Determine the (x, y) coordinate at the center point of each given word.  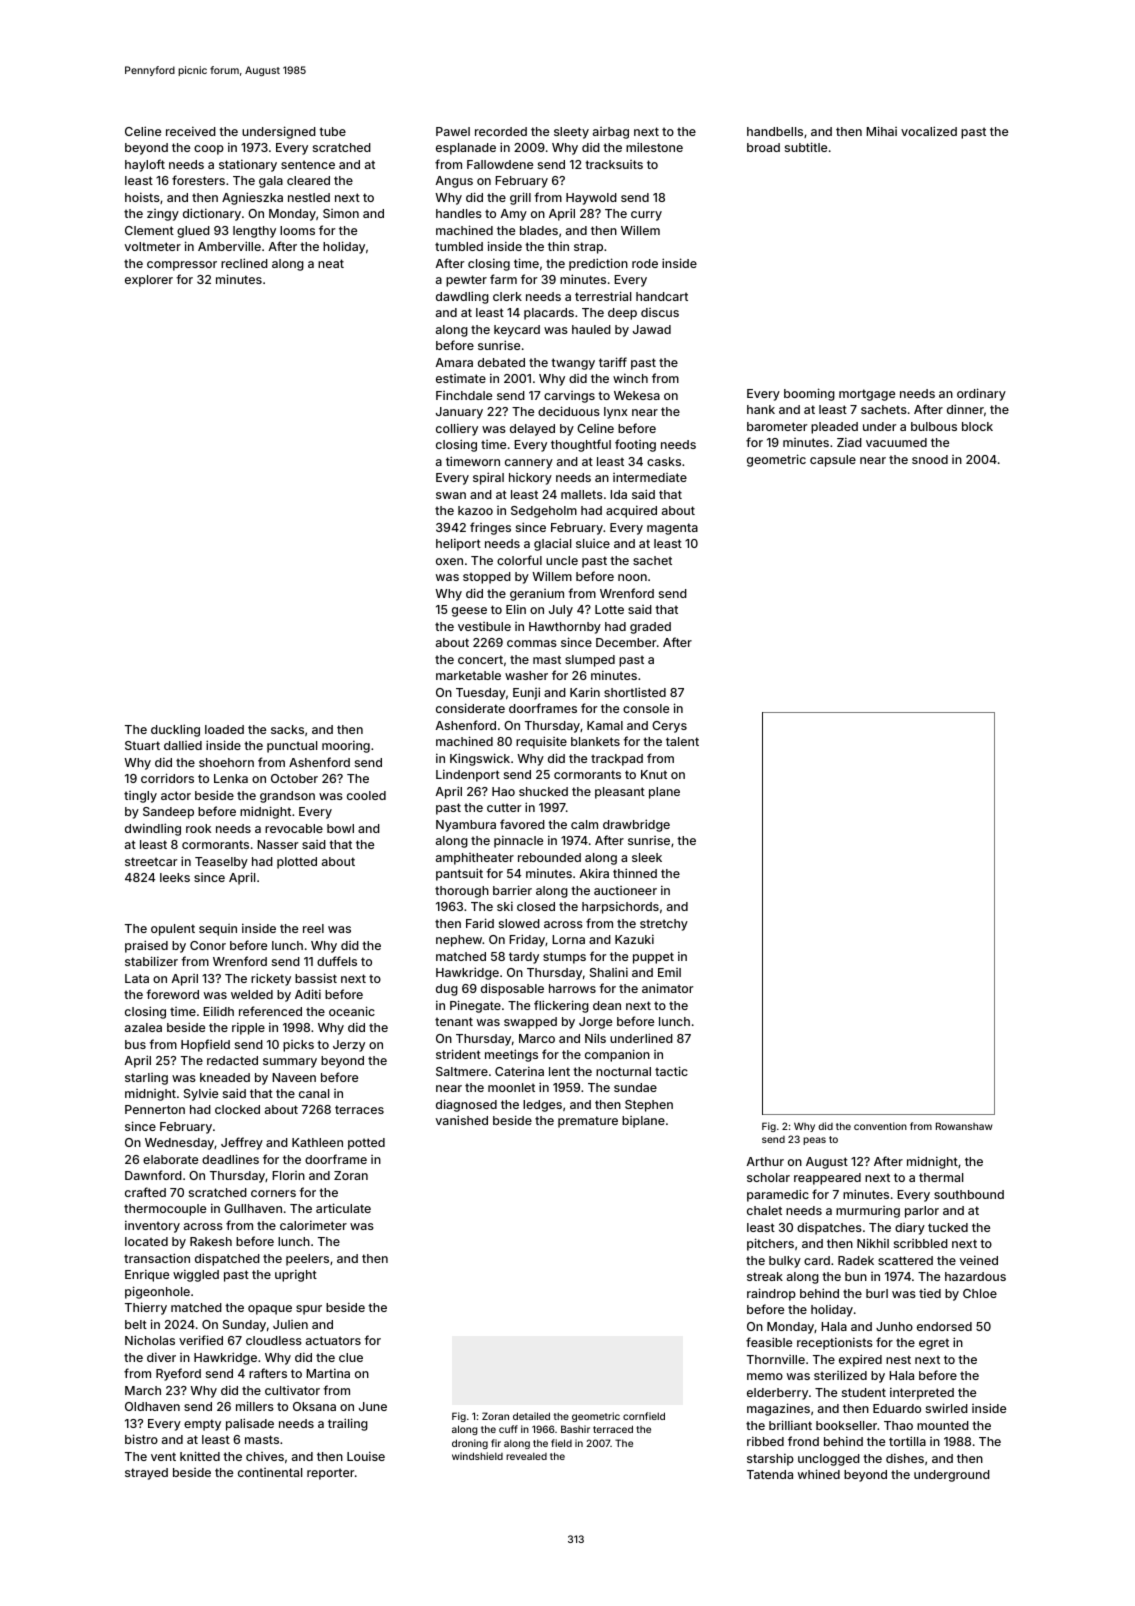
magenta (672, 529)
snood (930, 459)
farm (503, 279)
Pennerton (155, 1109)
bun (856, 1276)
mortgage (867, 395)
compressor (182, 266)
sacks (287, 729)
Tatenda (770, 1474)
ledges (542, 1106)
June (373, 1406)
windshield (477, 1456)
